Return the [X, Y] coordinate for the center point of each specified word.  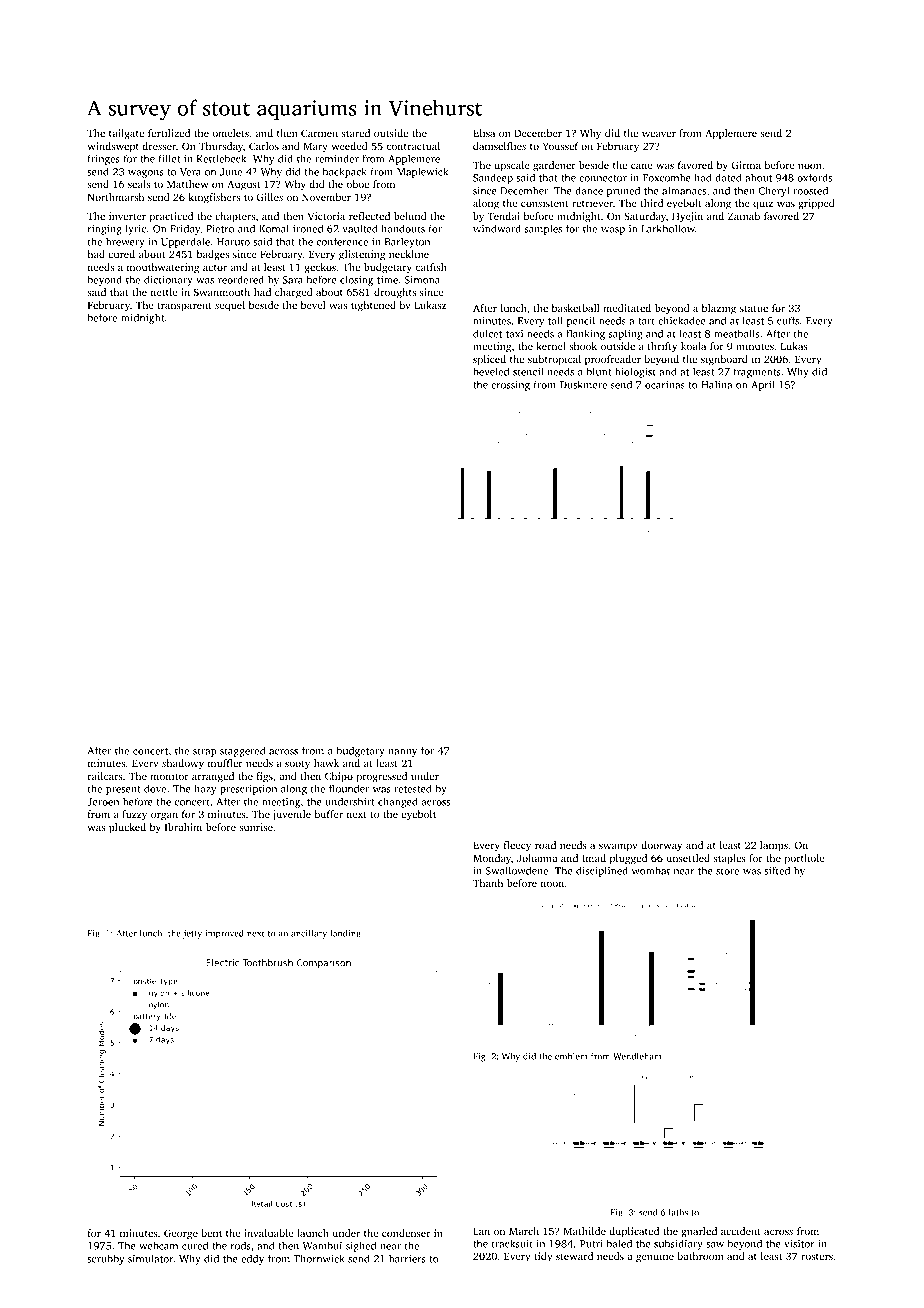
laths [678, 1212]
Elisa [484, 133]
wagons [146, 174]
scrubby [106, 1259]
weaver [659, 134]
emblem [571, 1056]
